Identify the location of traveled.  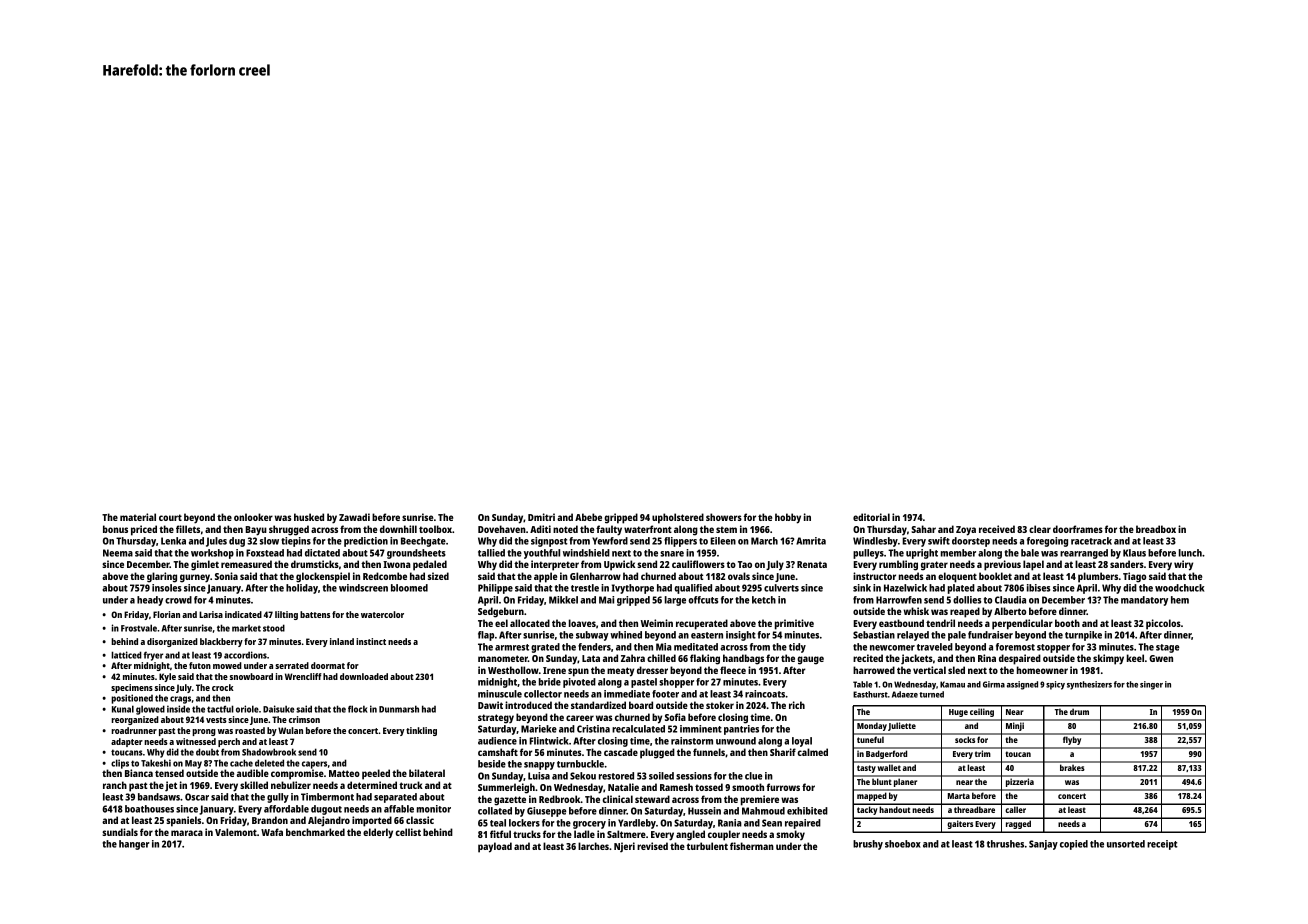
(935, 647).
